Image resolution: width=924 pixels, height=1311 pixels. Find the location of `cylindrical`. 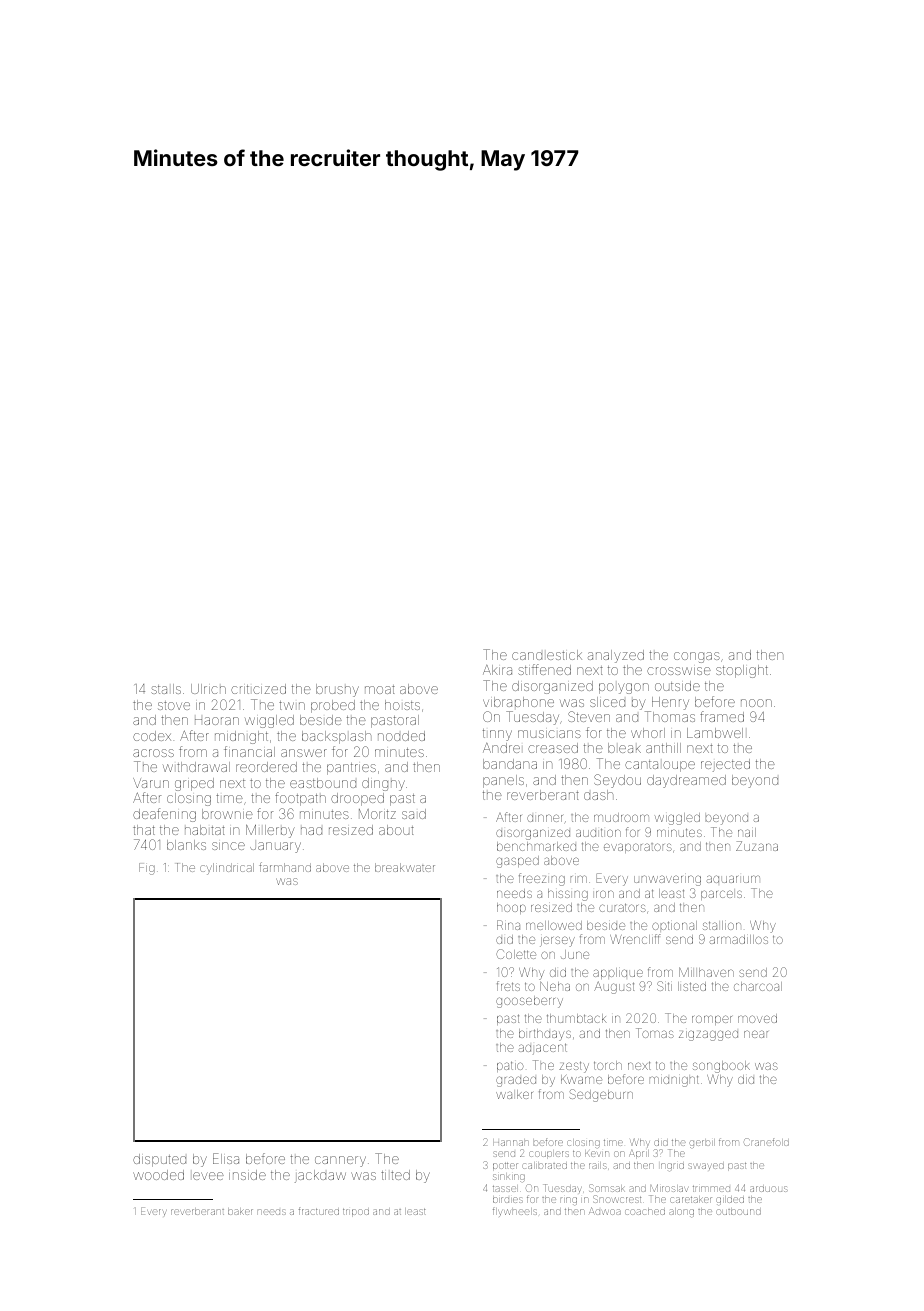

cylindrical is located at coordinates (227, 869).
